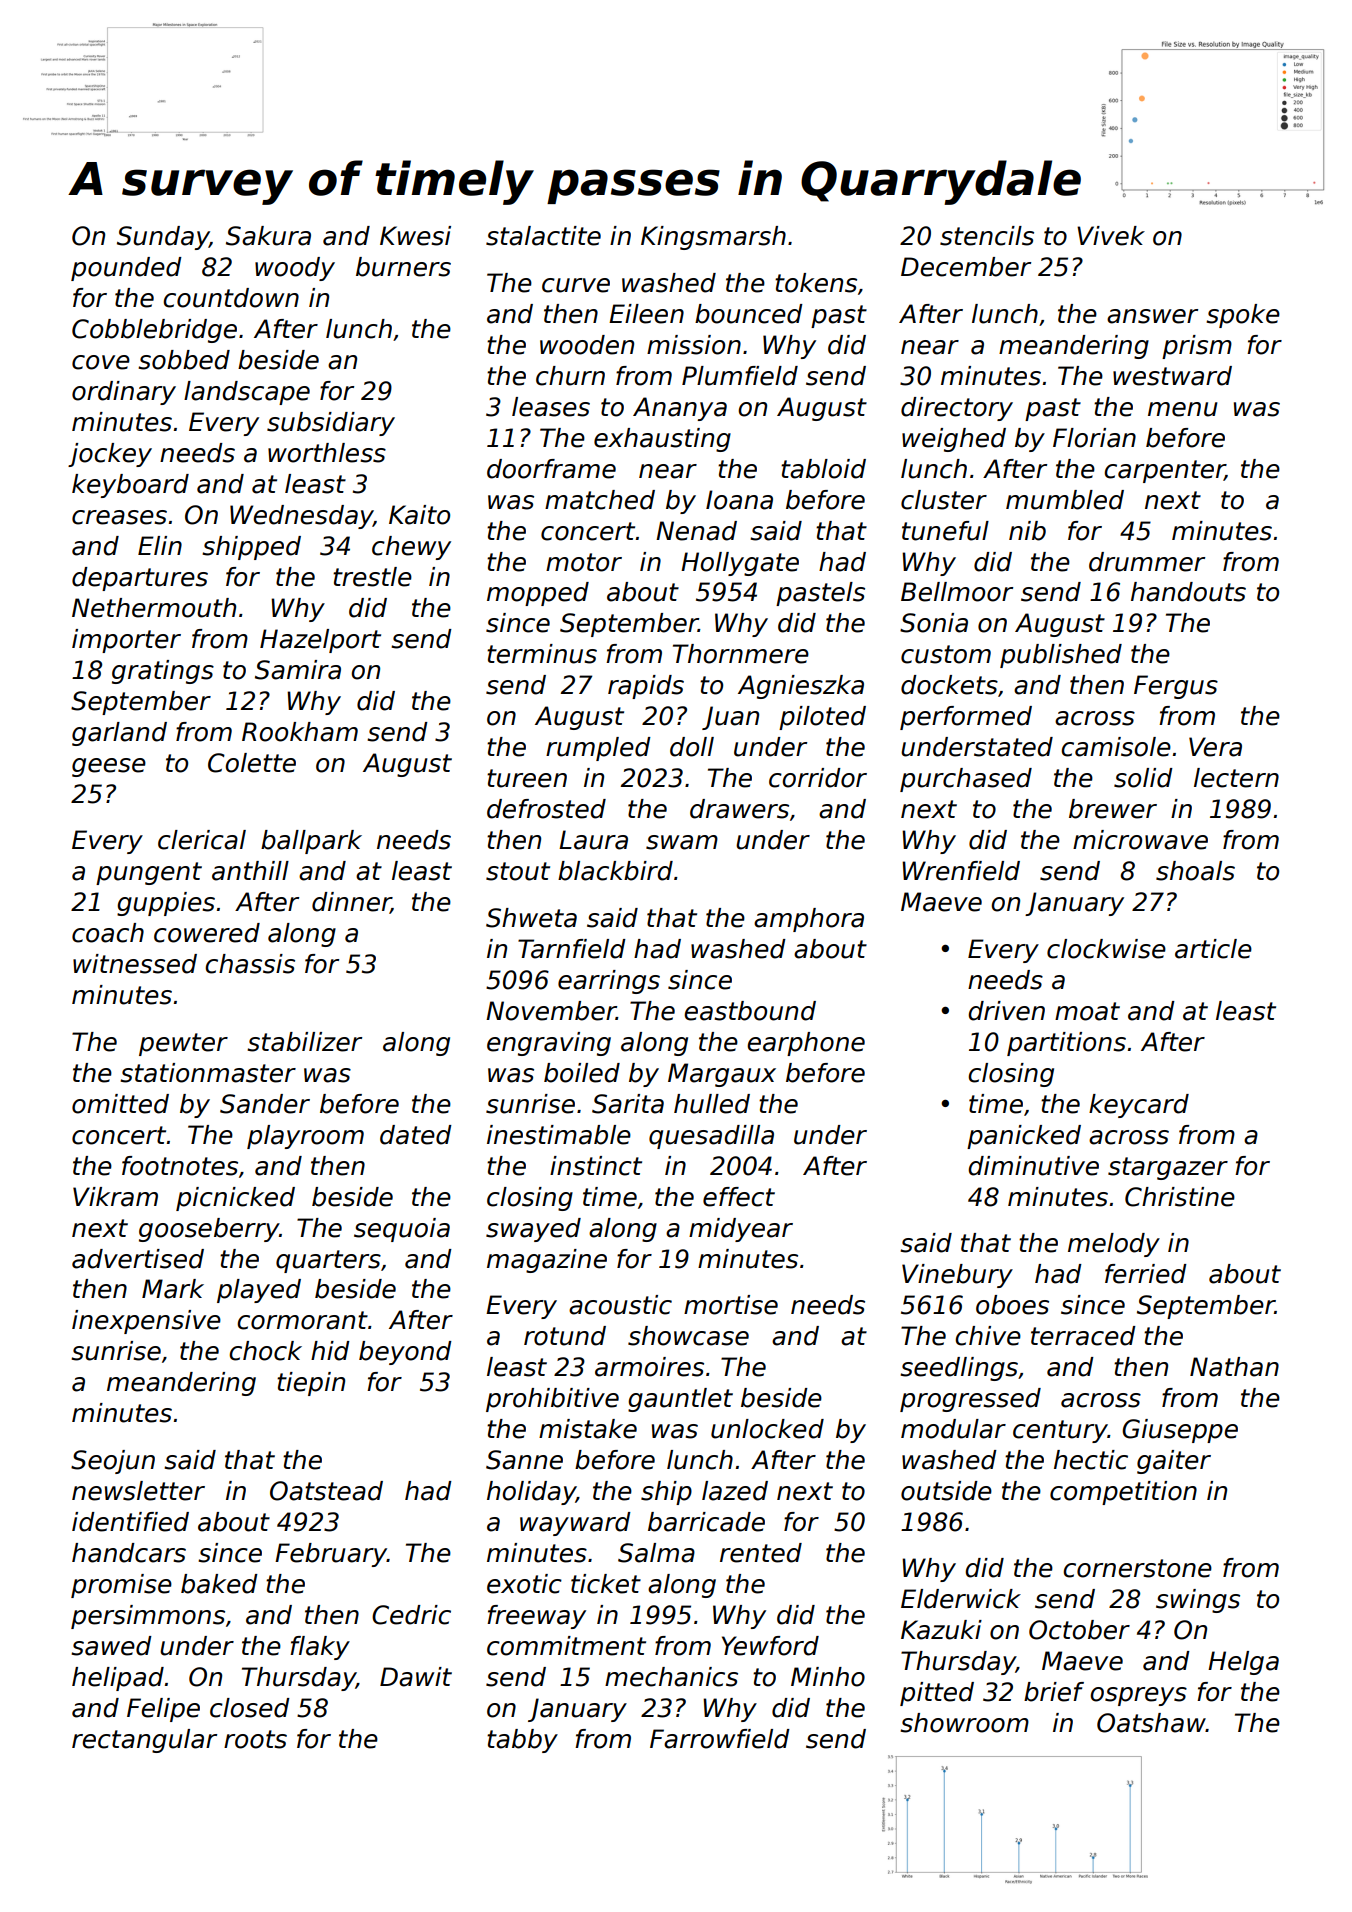  I want to click on Hollygate, so click(740, 564).
